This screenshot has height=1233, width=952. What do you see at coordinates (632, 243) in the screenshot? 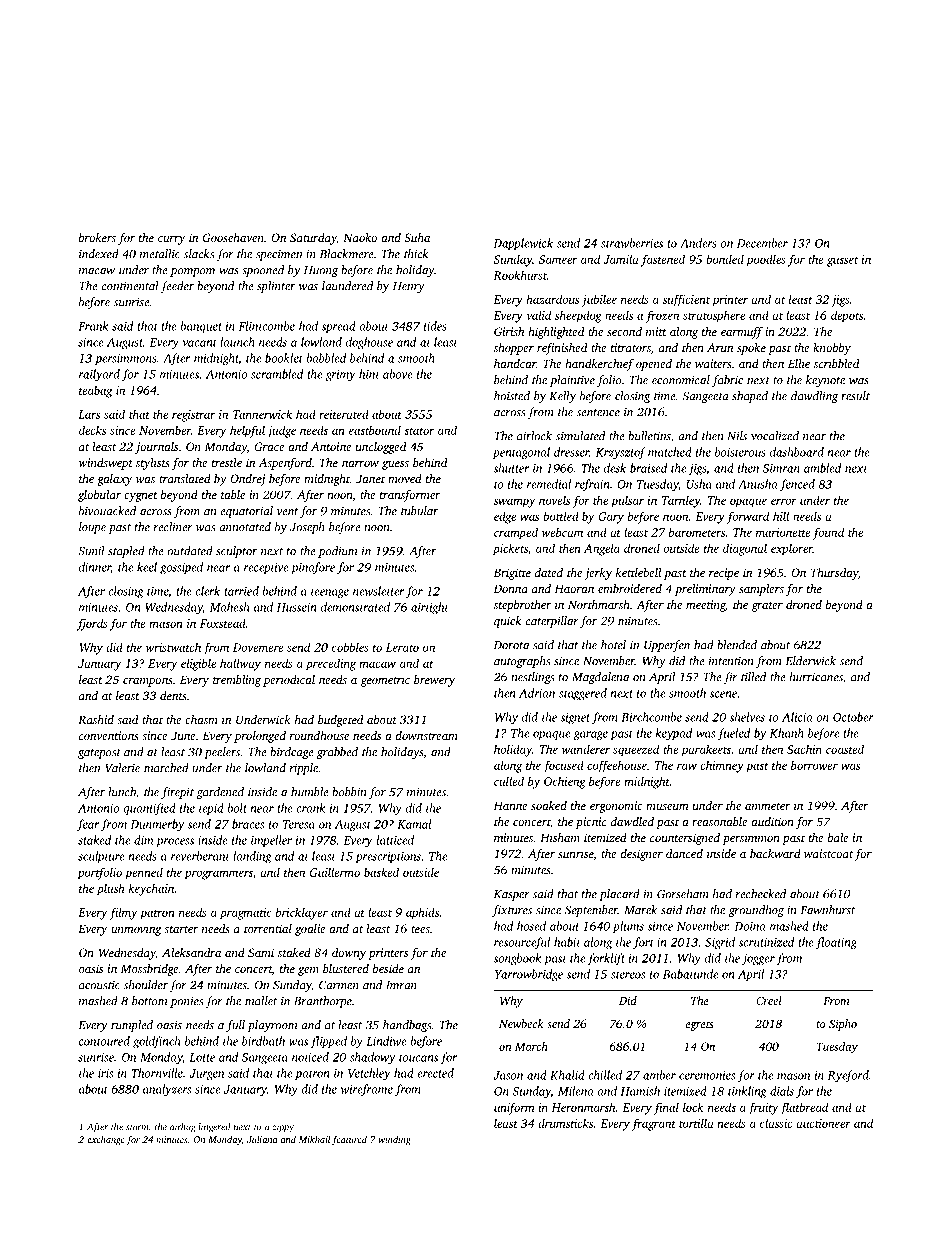
I see `strawberries` at bounding box center [632, 243].
